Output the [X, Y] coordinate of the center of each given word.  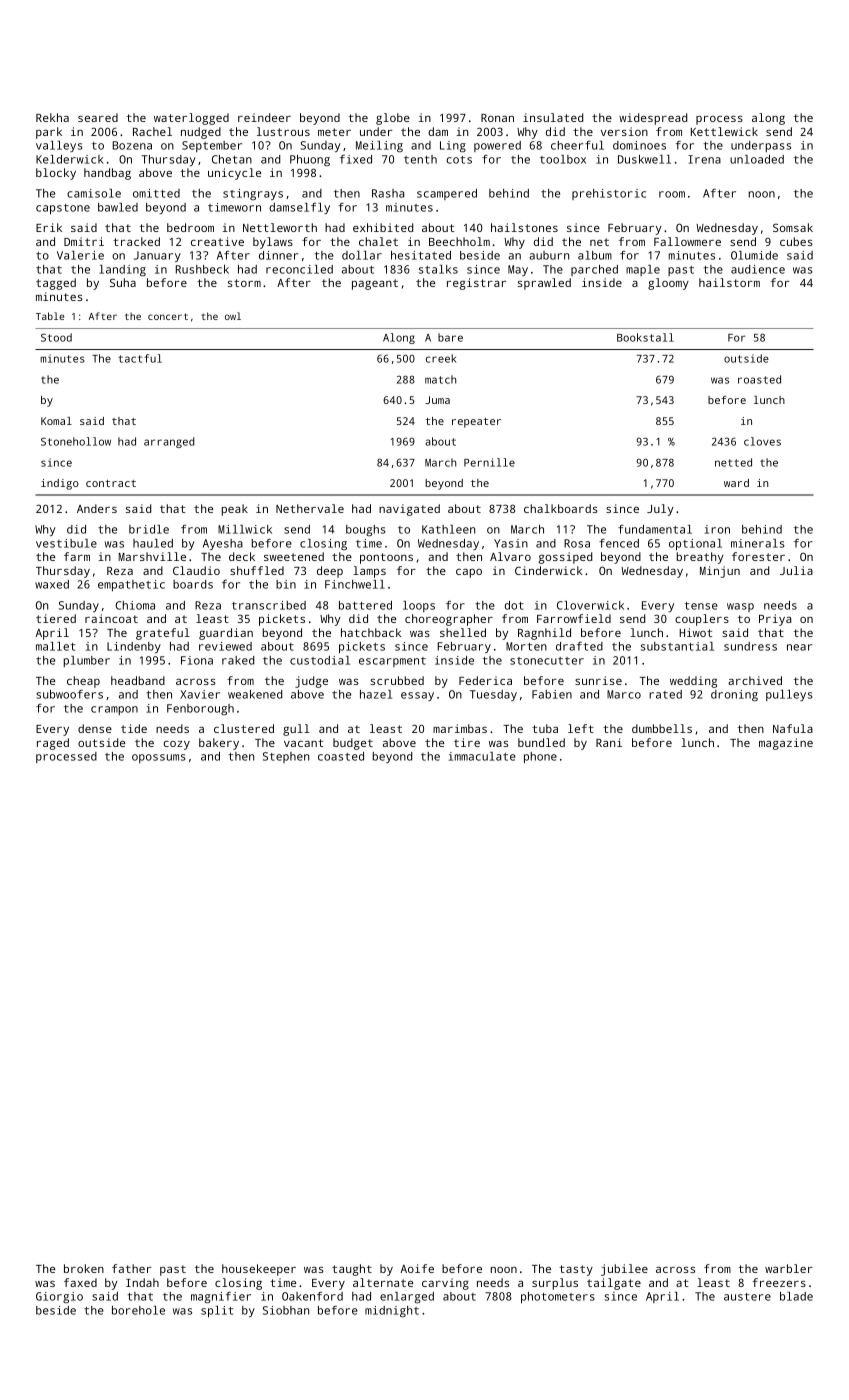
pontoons [386, 558]
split [217, 1312]
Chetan [232, 159]
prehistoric [609, 194]
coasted [341, 756]
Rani [609, 742]
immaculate [482, 756]
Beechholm [459, 241]
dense [95, 728]
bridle [149, 529]
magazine [786, 744]
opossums [159, 758]
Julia [796, 570]
